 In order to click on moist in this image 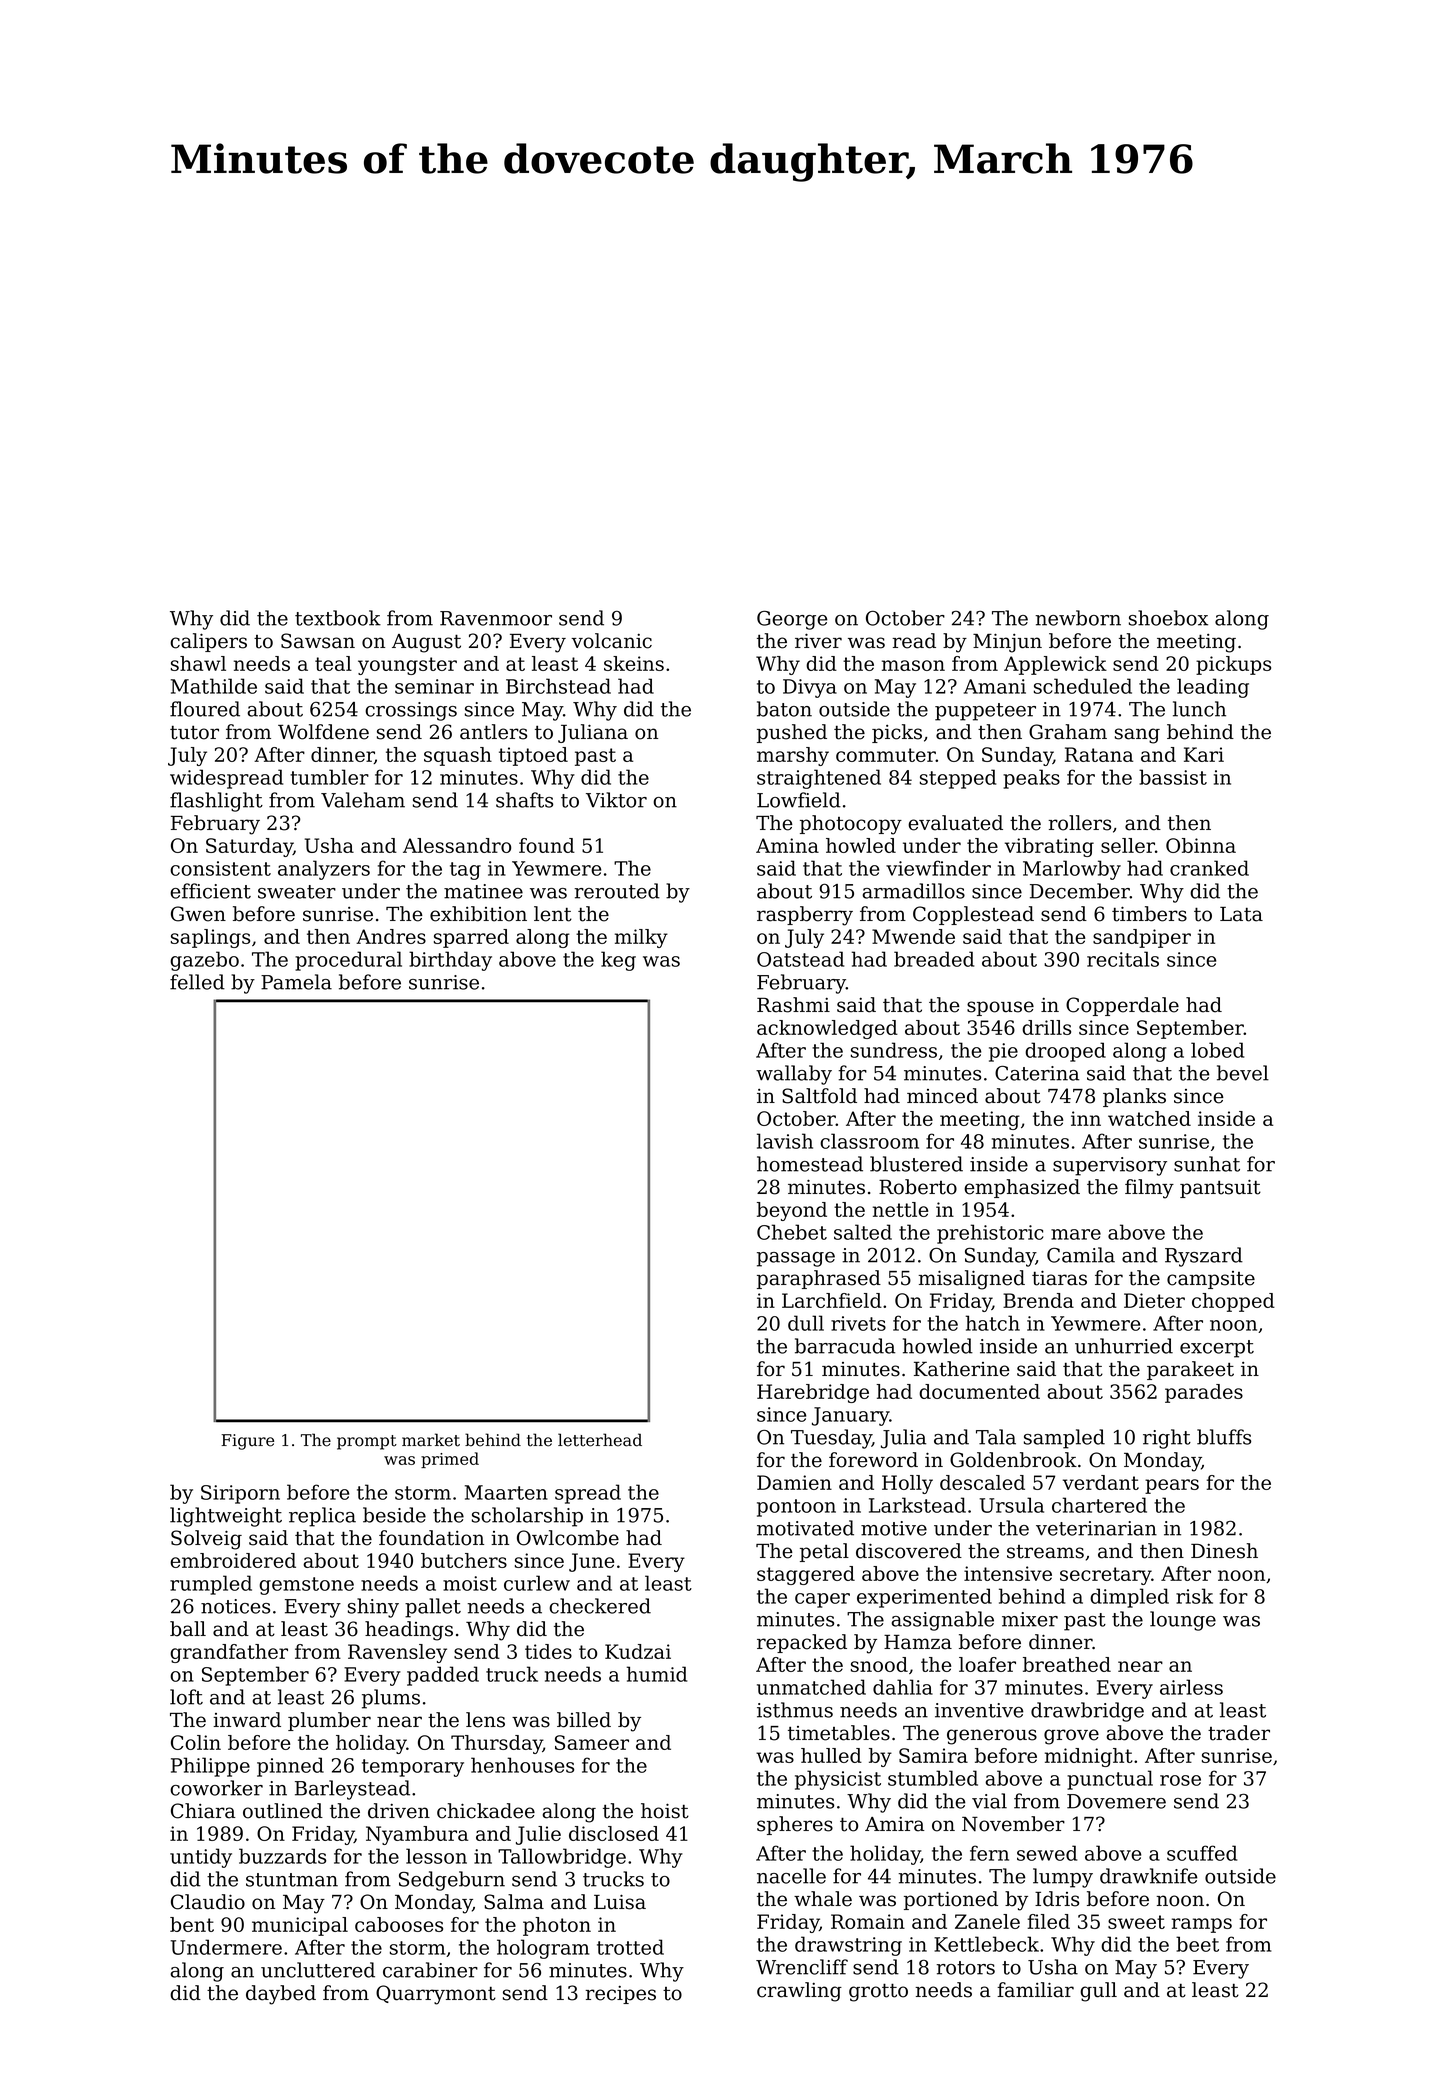, I will do `click(470, 1583)`.
